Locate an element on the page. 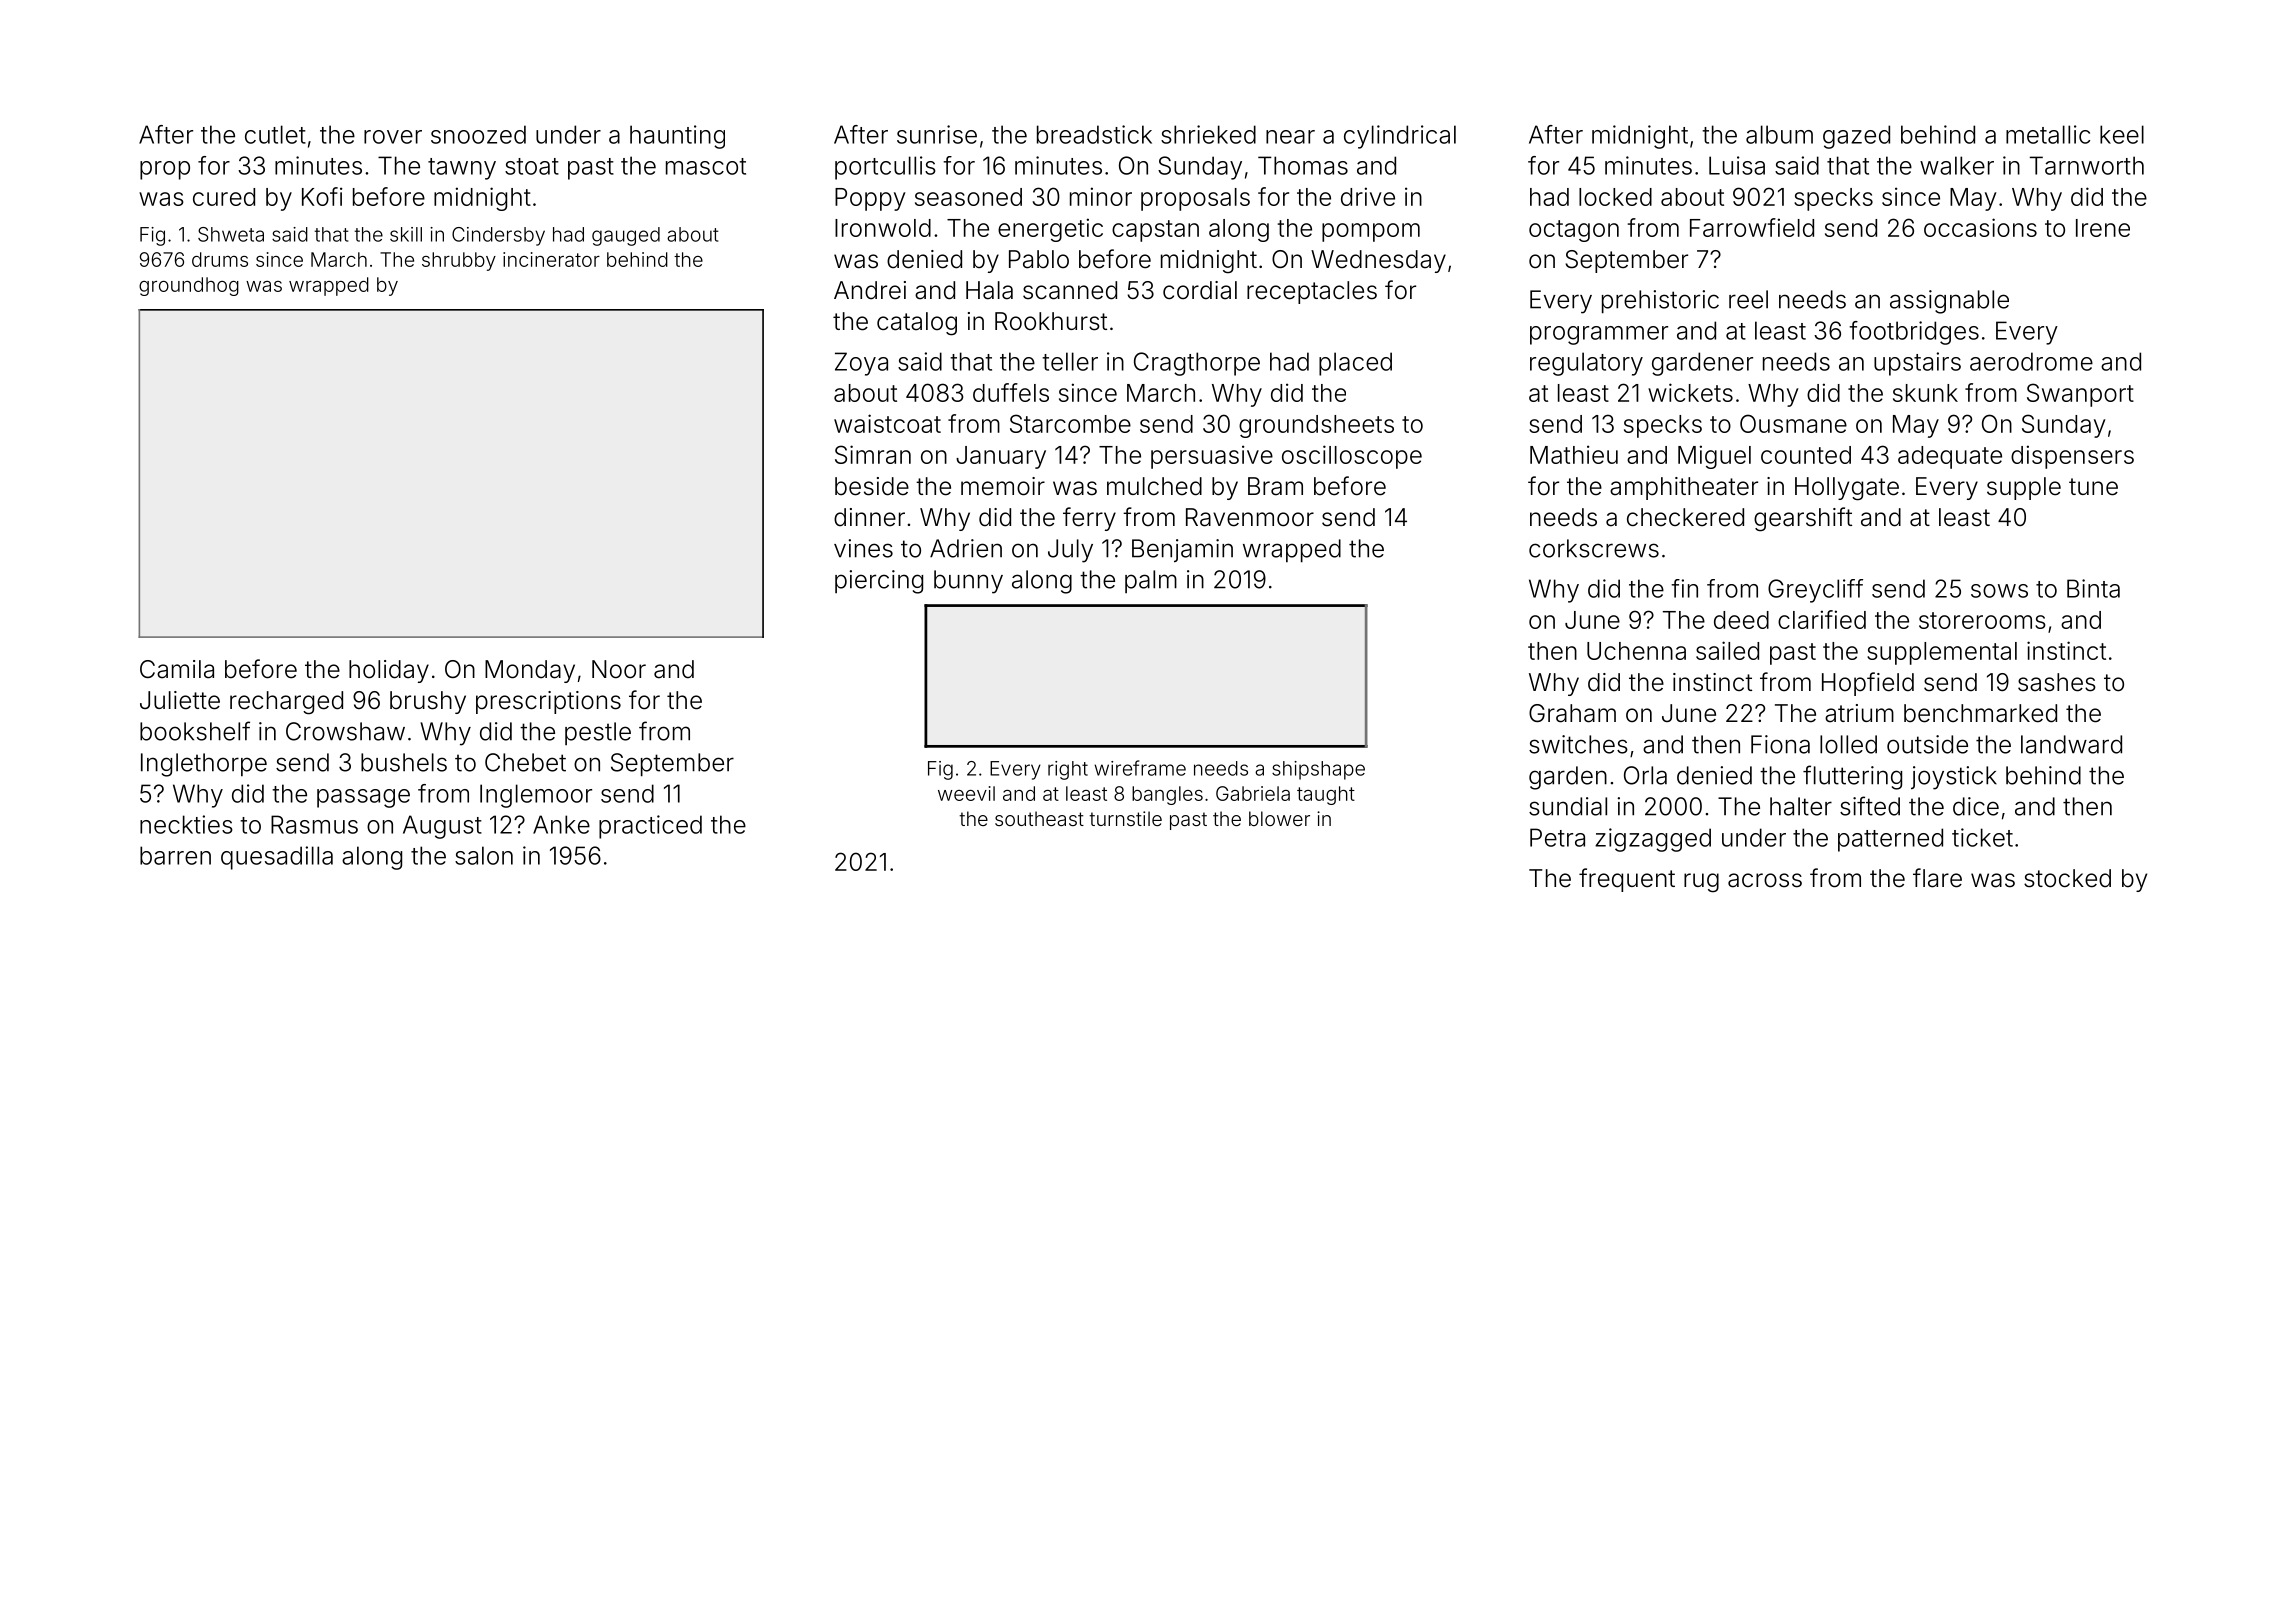 The height and width of the image is (1620, 2292). palm is located at coordinates (1151, 581).
